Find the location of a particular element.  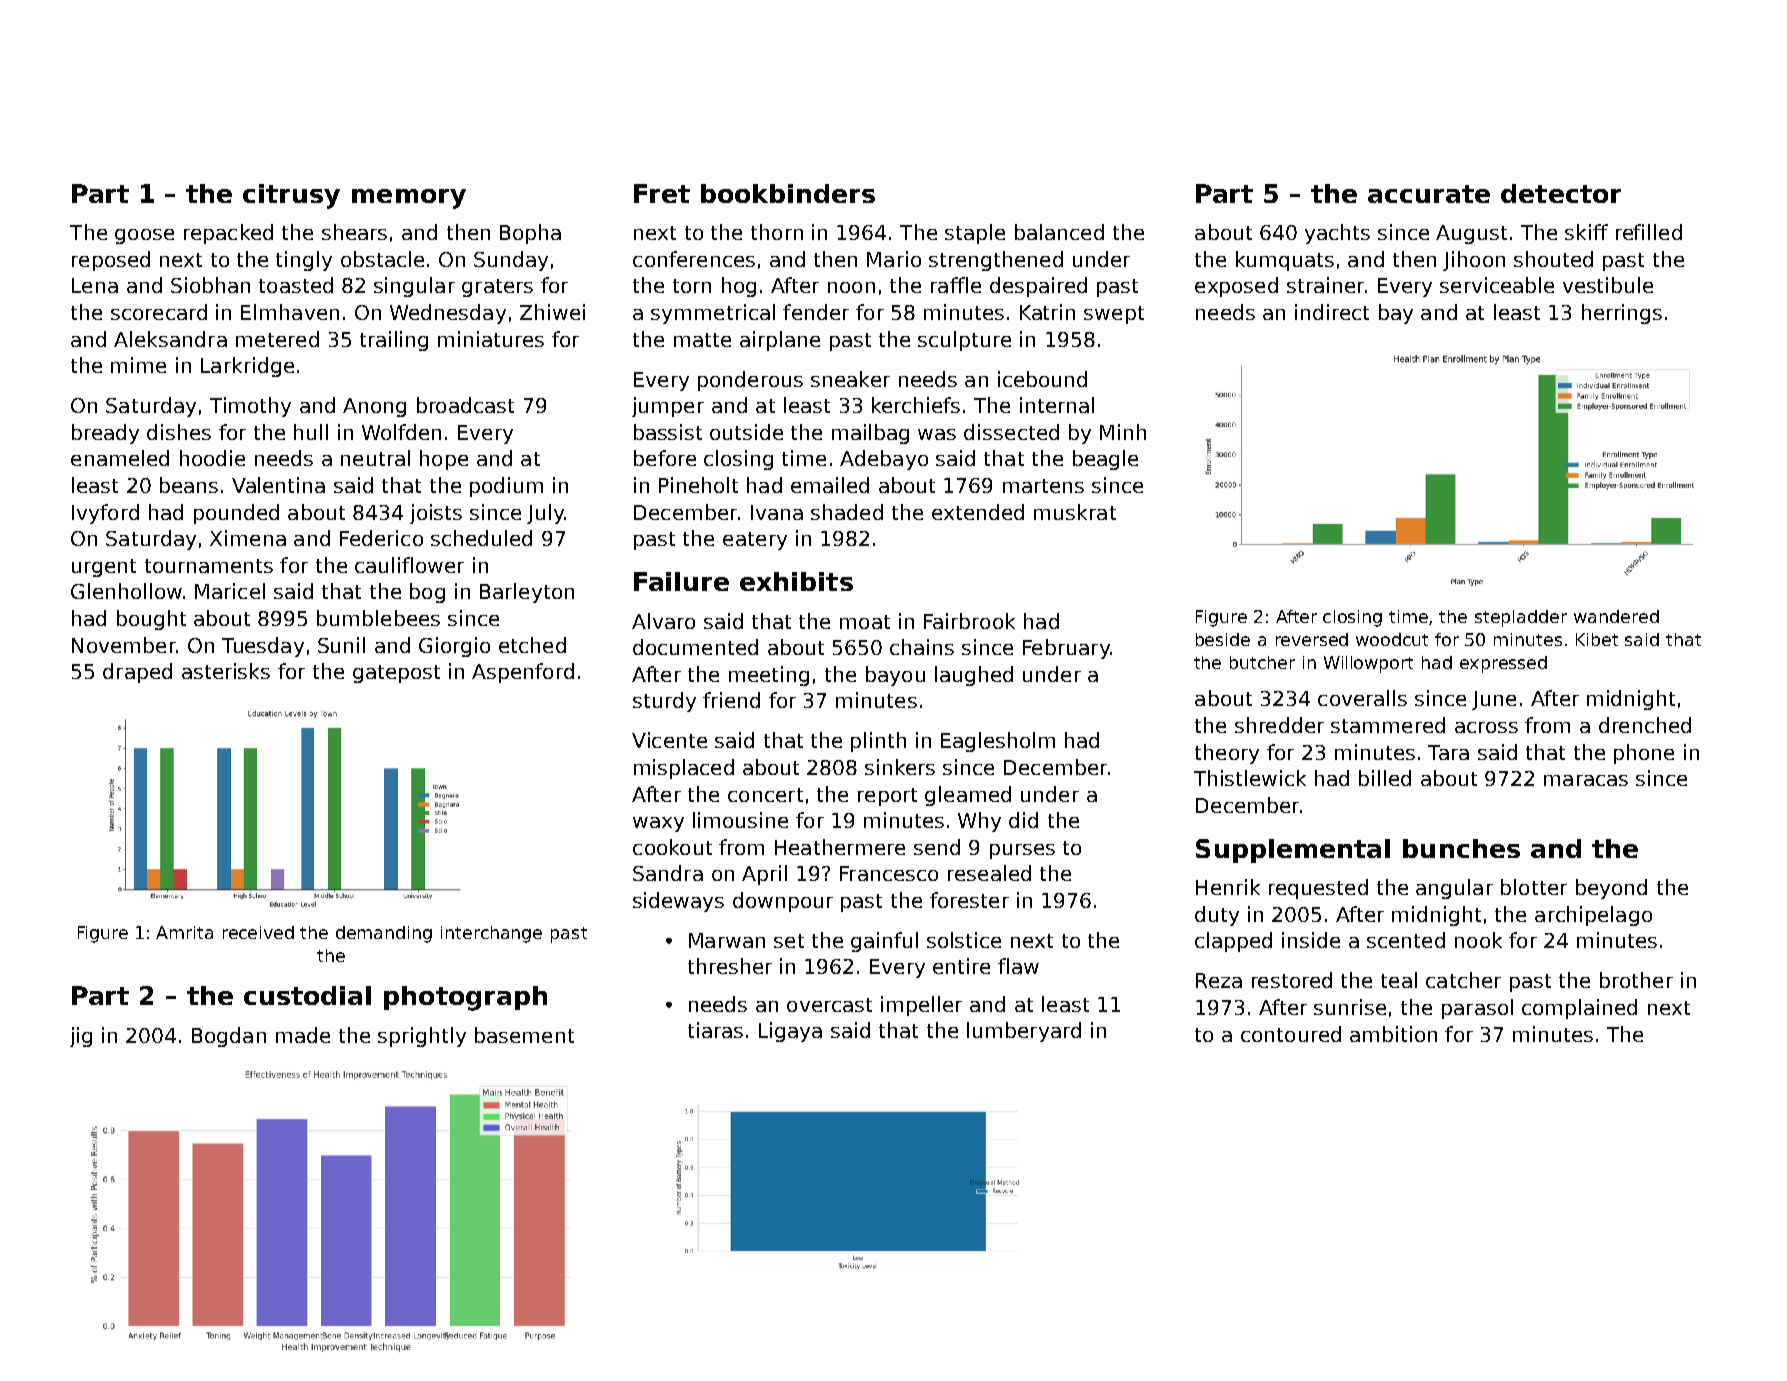

memory is located at coordinates (409, 199).
